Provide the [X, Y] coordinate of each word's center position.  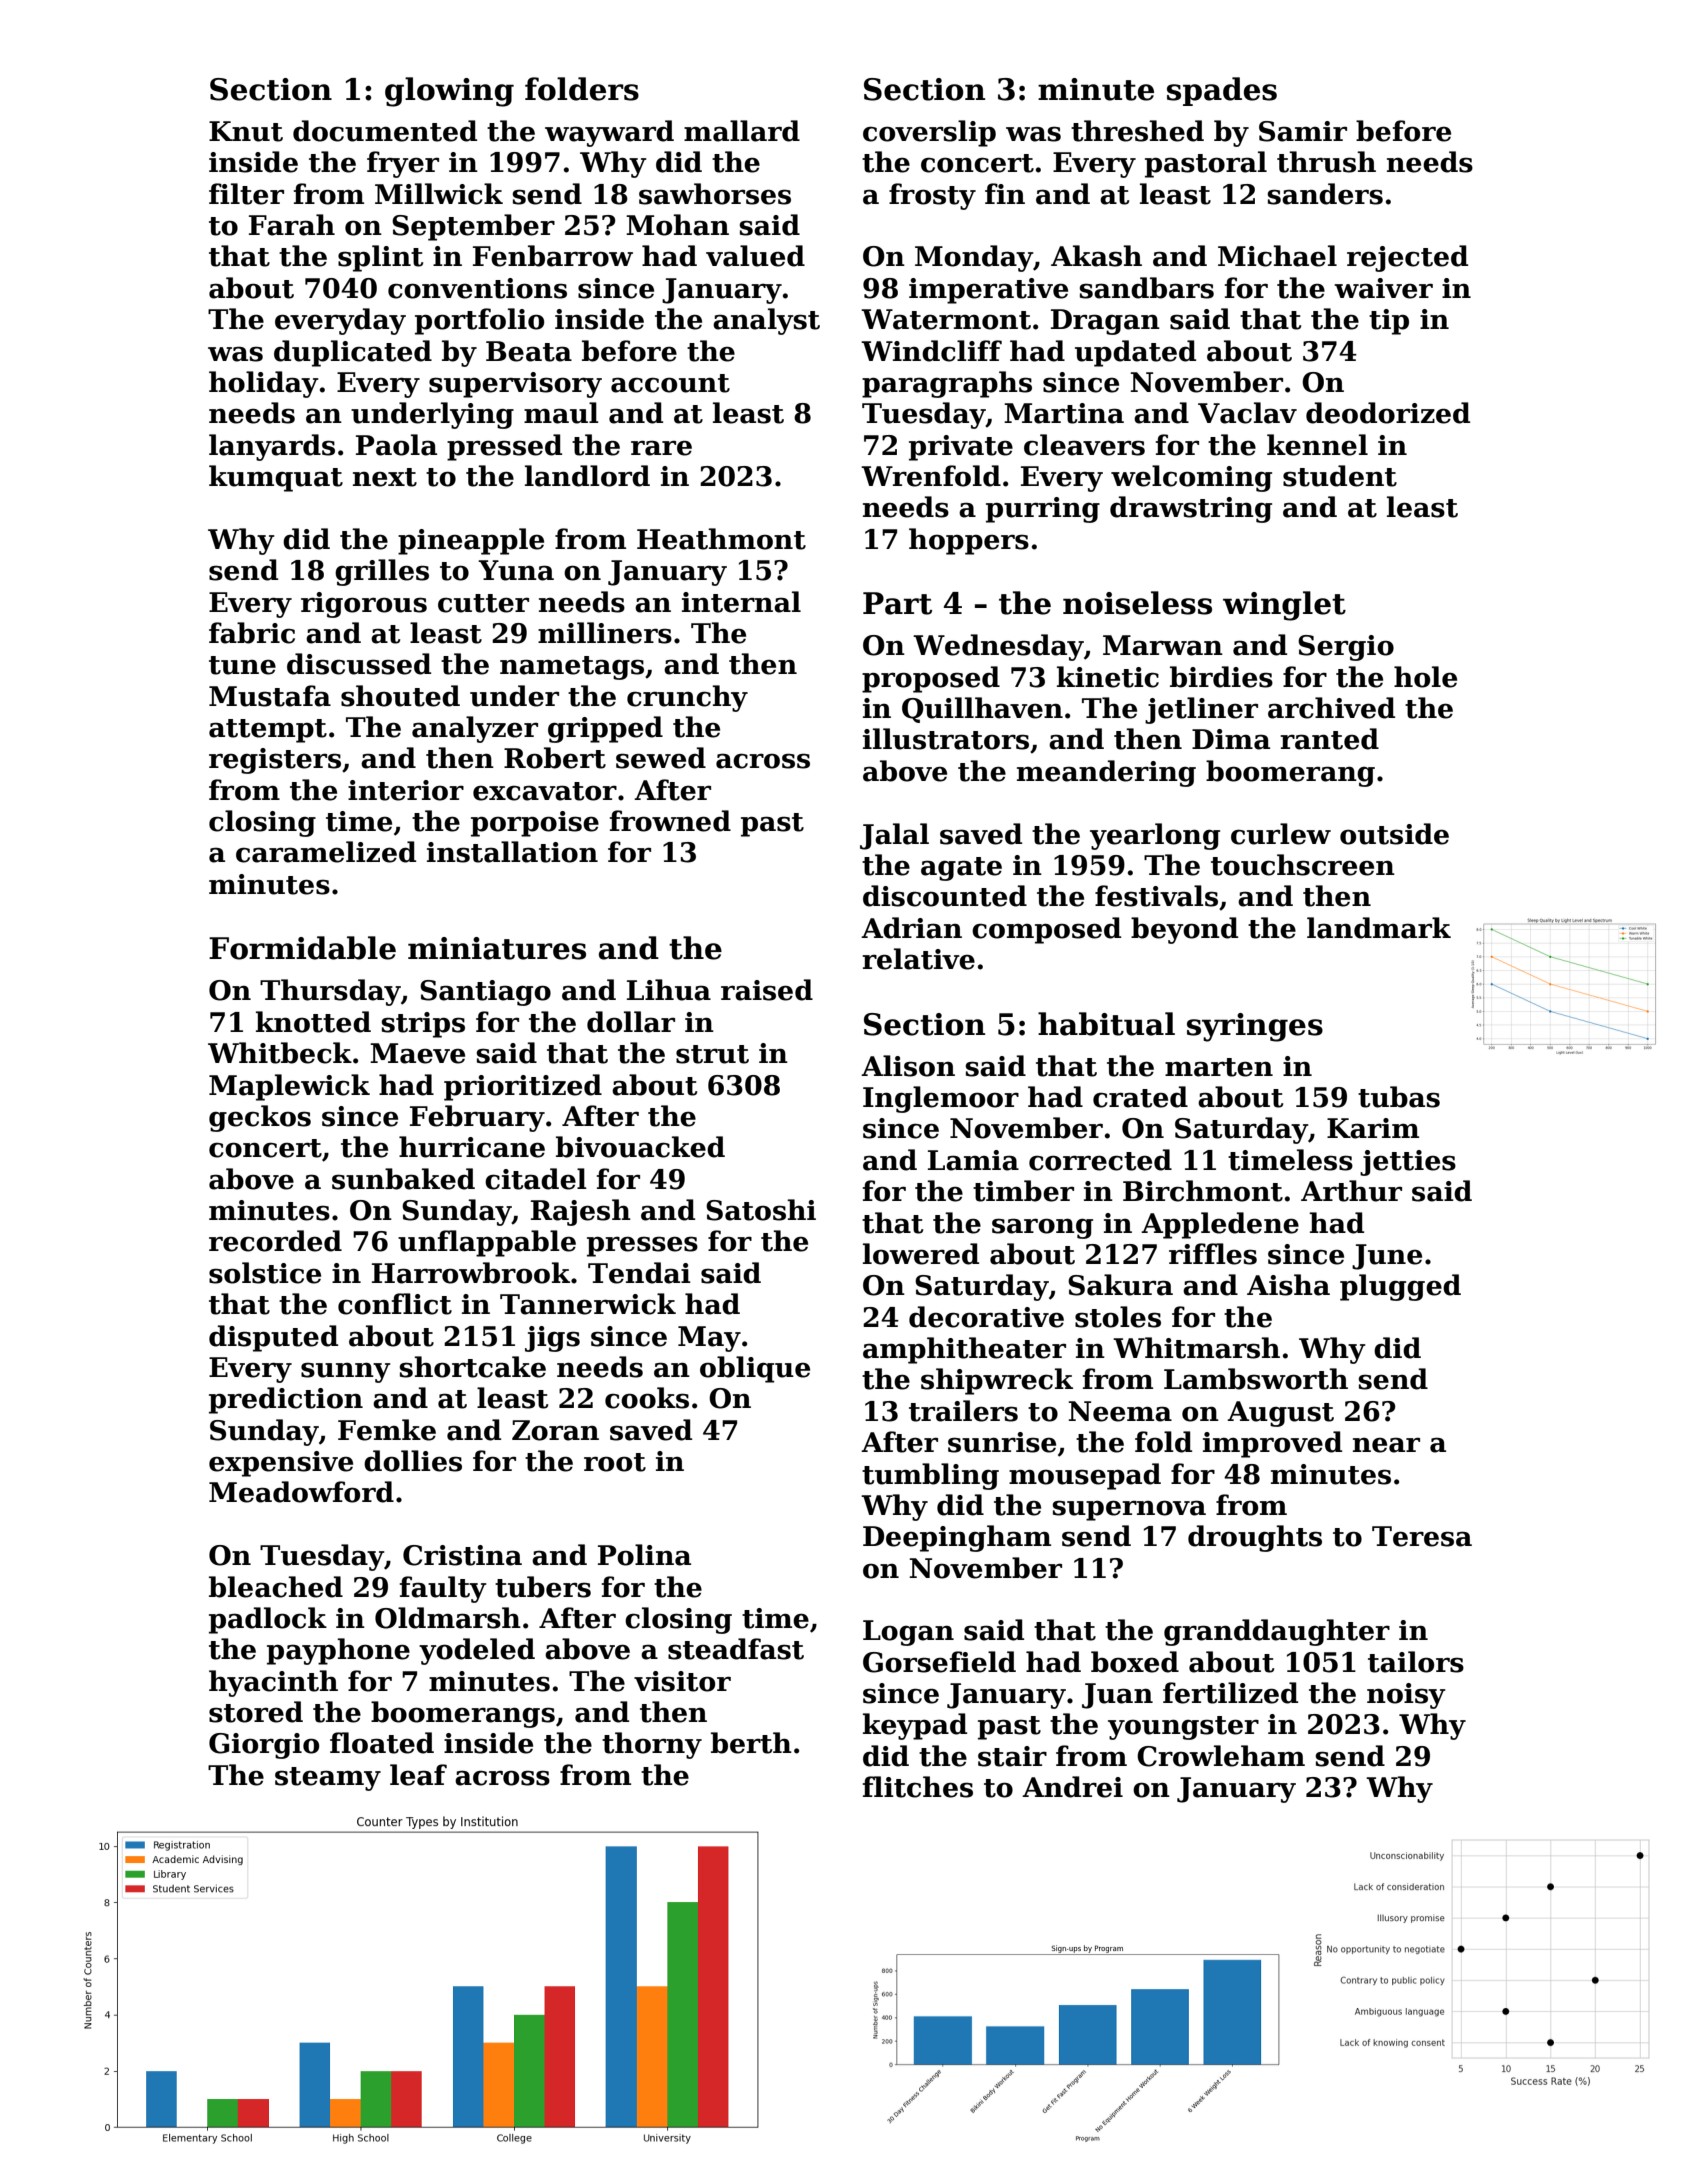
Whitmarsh [1196, 1348]
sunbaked [403, 1179]
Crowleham [1221, 1756]
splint [380, 258]
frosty [932, 196]
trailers [963, 1411]
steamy [328, 1779]
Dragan [1105, 322]
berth [751, 1743]
